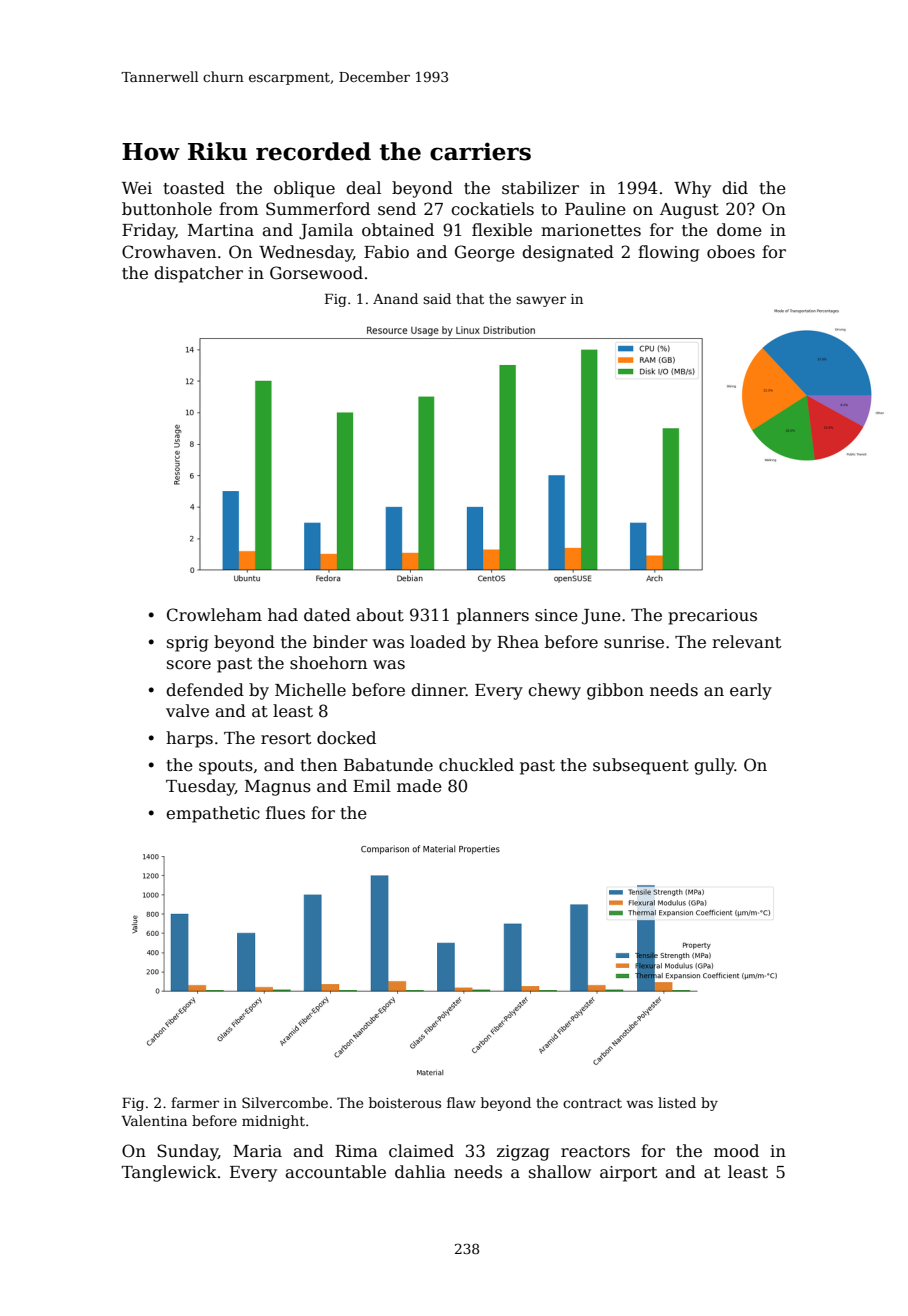 Image resolution: width=908 pixels, height=1316 pixels. Describe the element at coordinates (541, 301) in the page. I see `sawyer` at that location.
